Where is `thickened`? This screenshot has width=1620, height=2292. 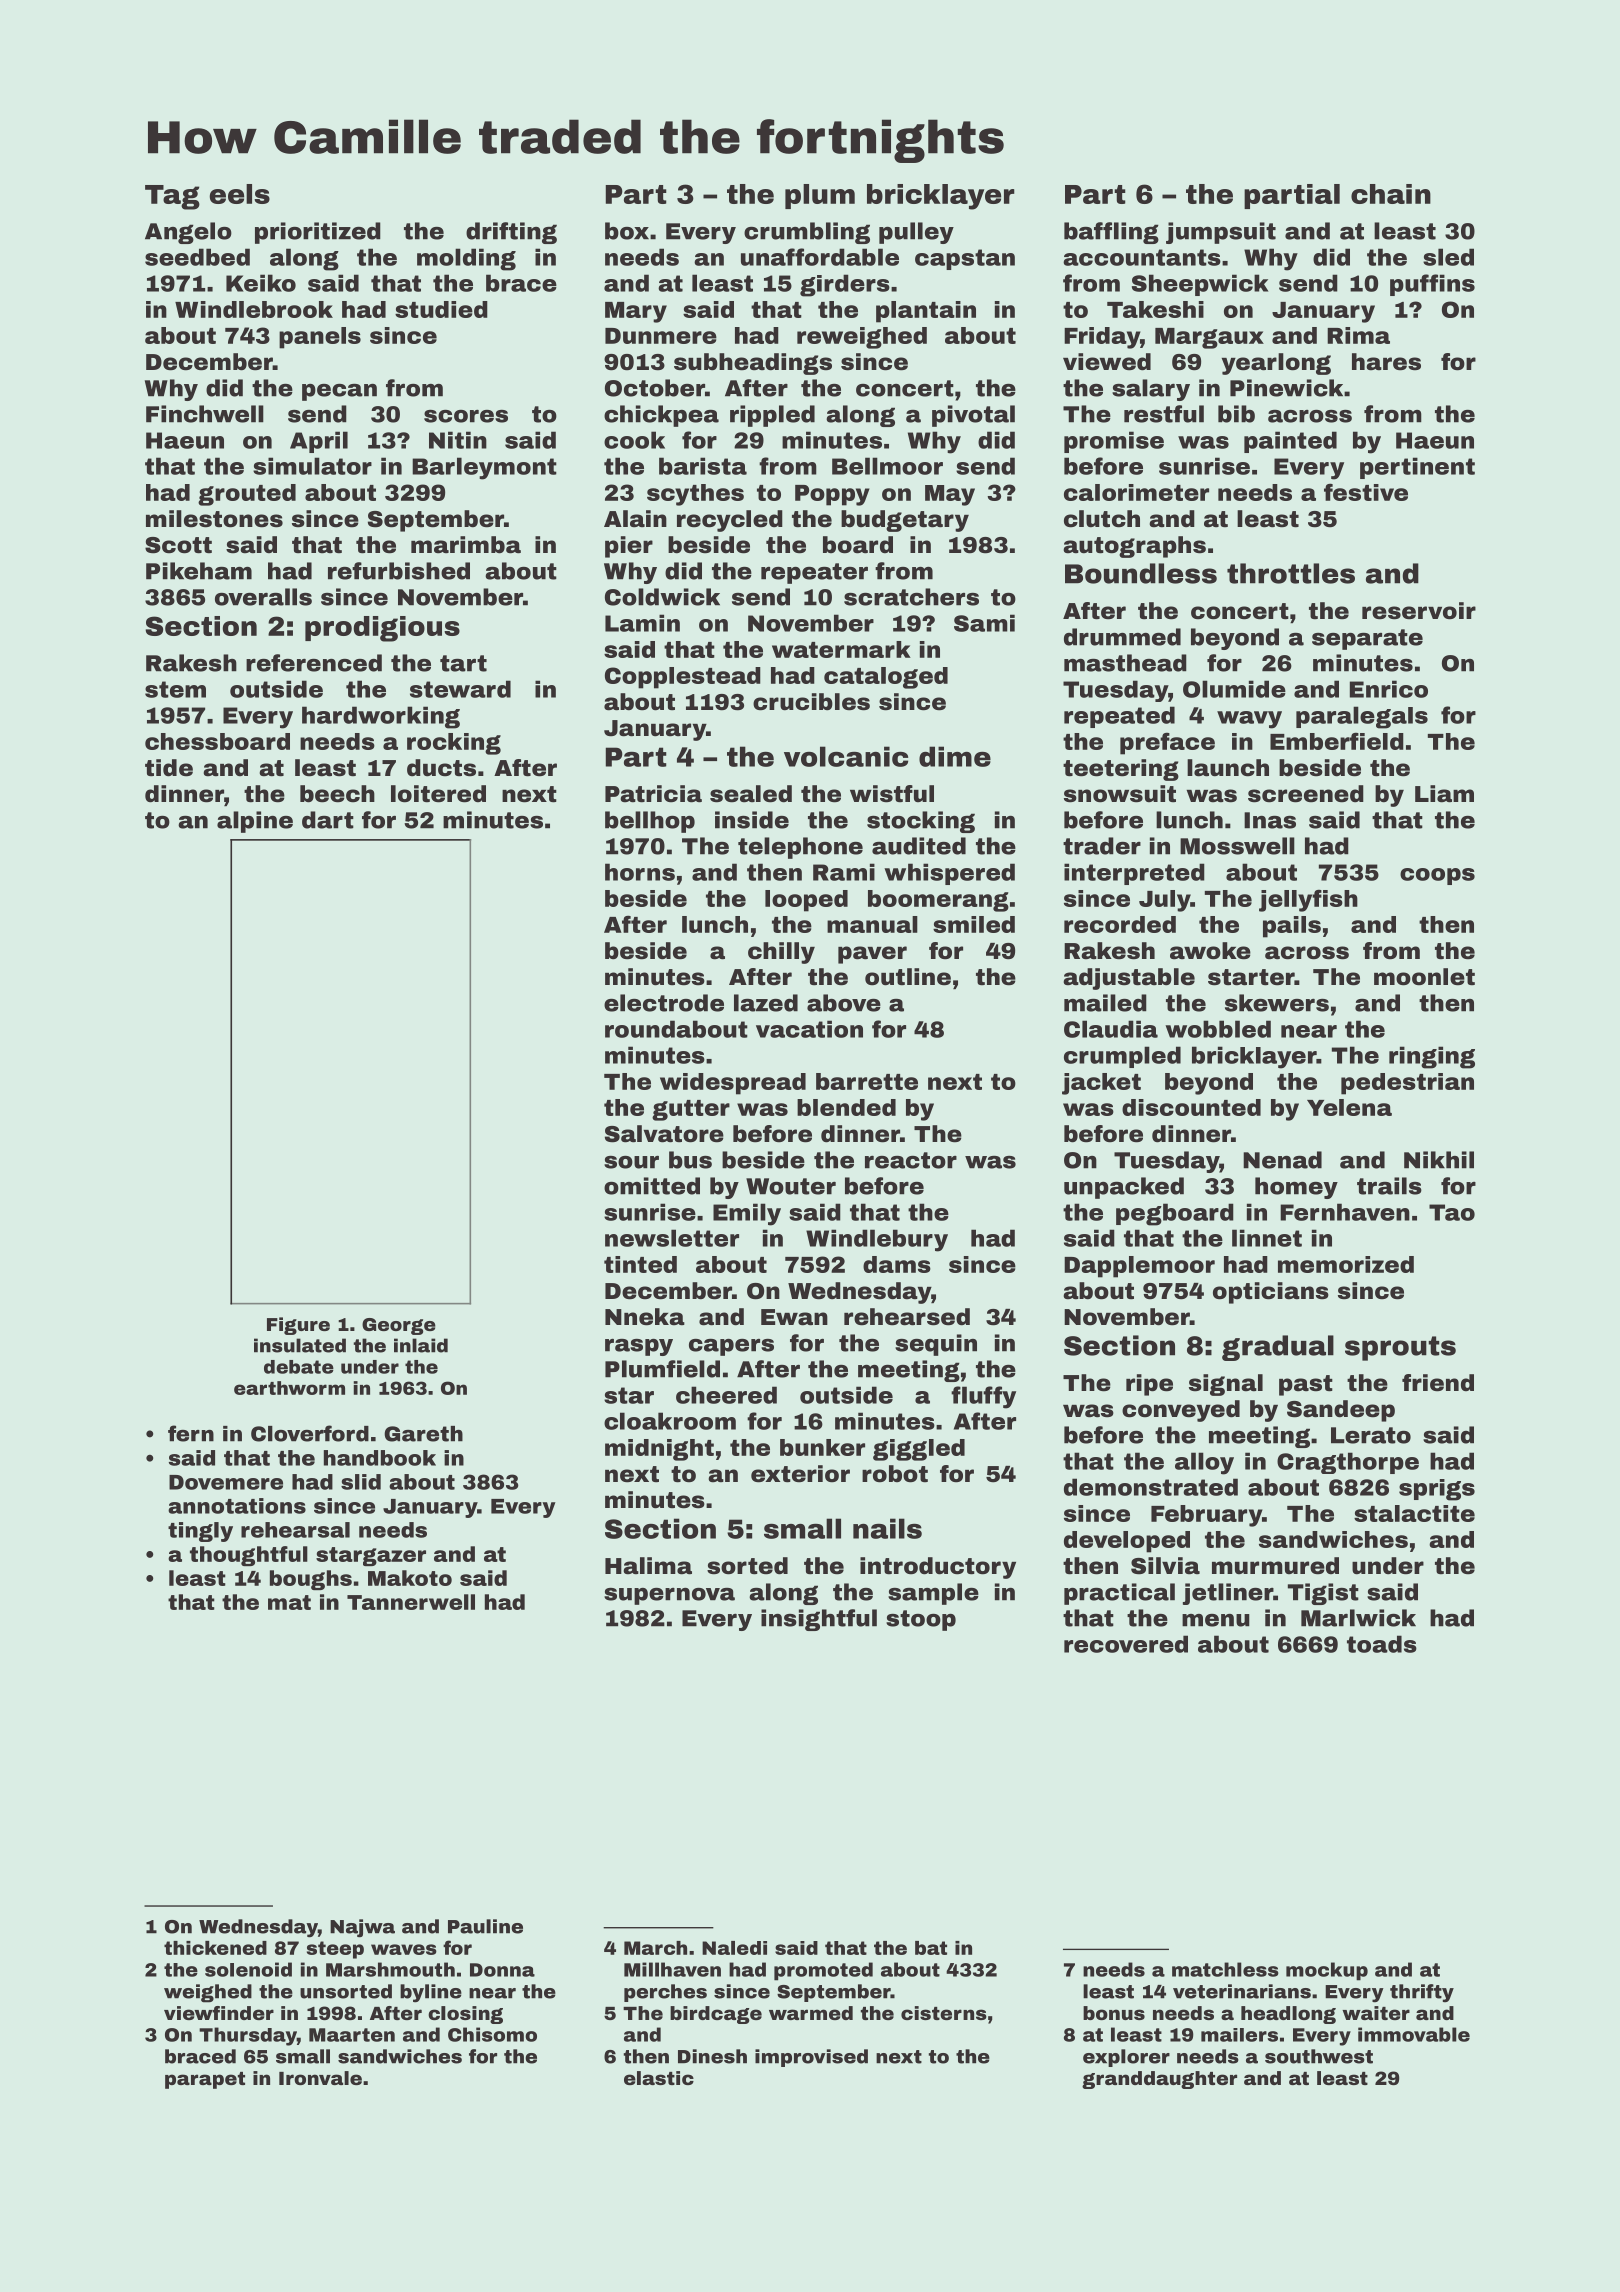 thickened is located at coordinates (215, 1948).
